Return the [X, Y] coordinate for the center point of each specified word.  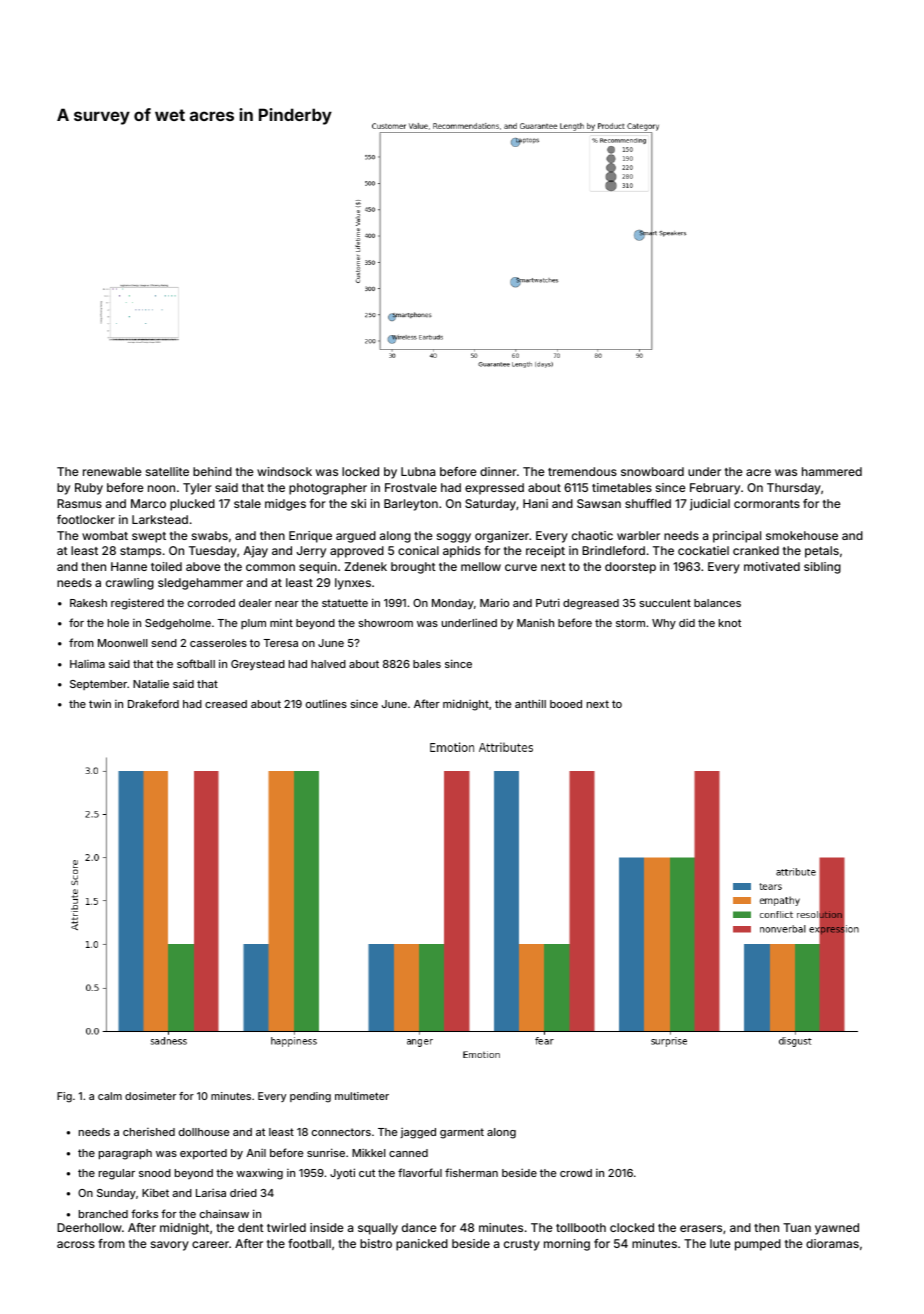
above [203, 566]
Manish [535, 623]
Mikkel [369, 1153]
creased [226, 704]
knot [730, 623]
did [687, 623]
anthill [530, 703]
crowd [576, 1173]
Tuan [797, 1227]
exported [203, 1154]
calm [110, 1096]
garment [462, 1133]
